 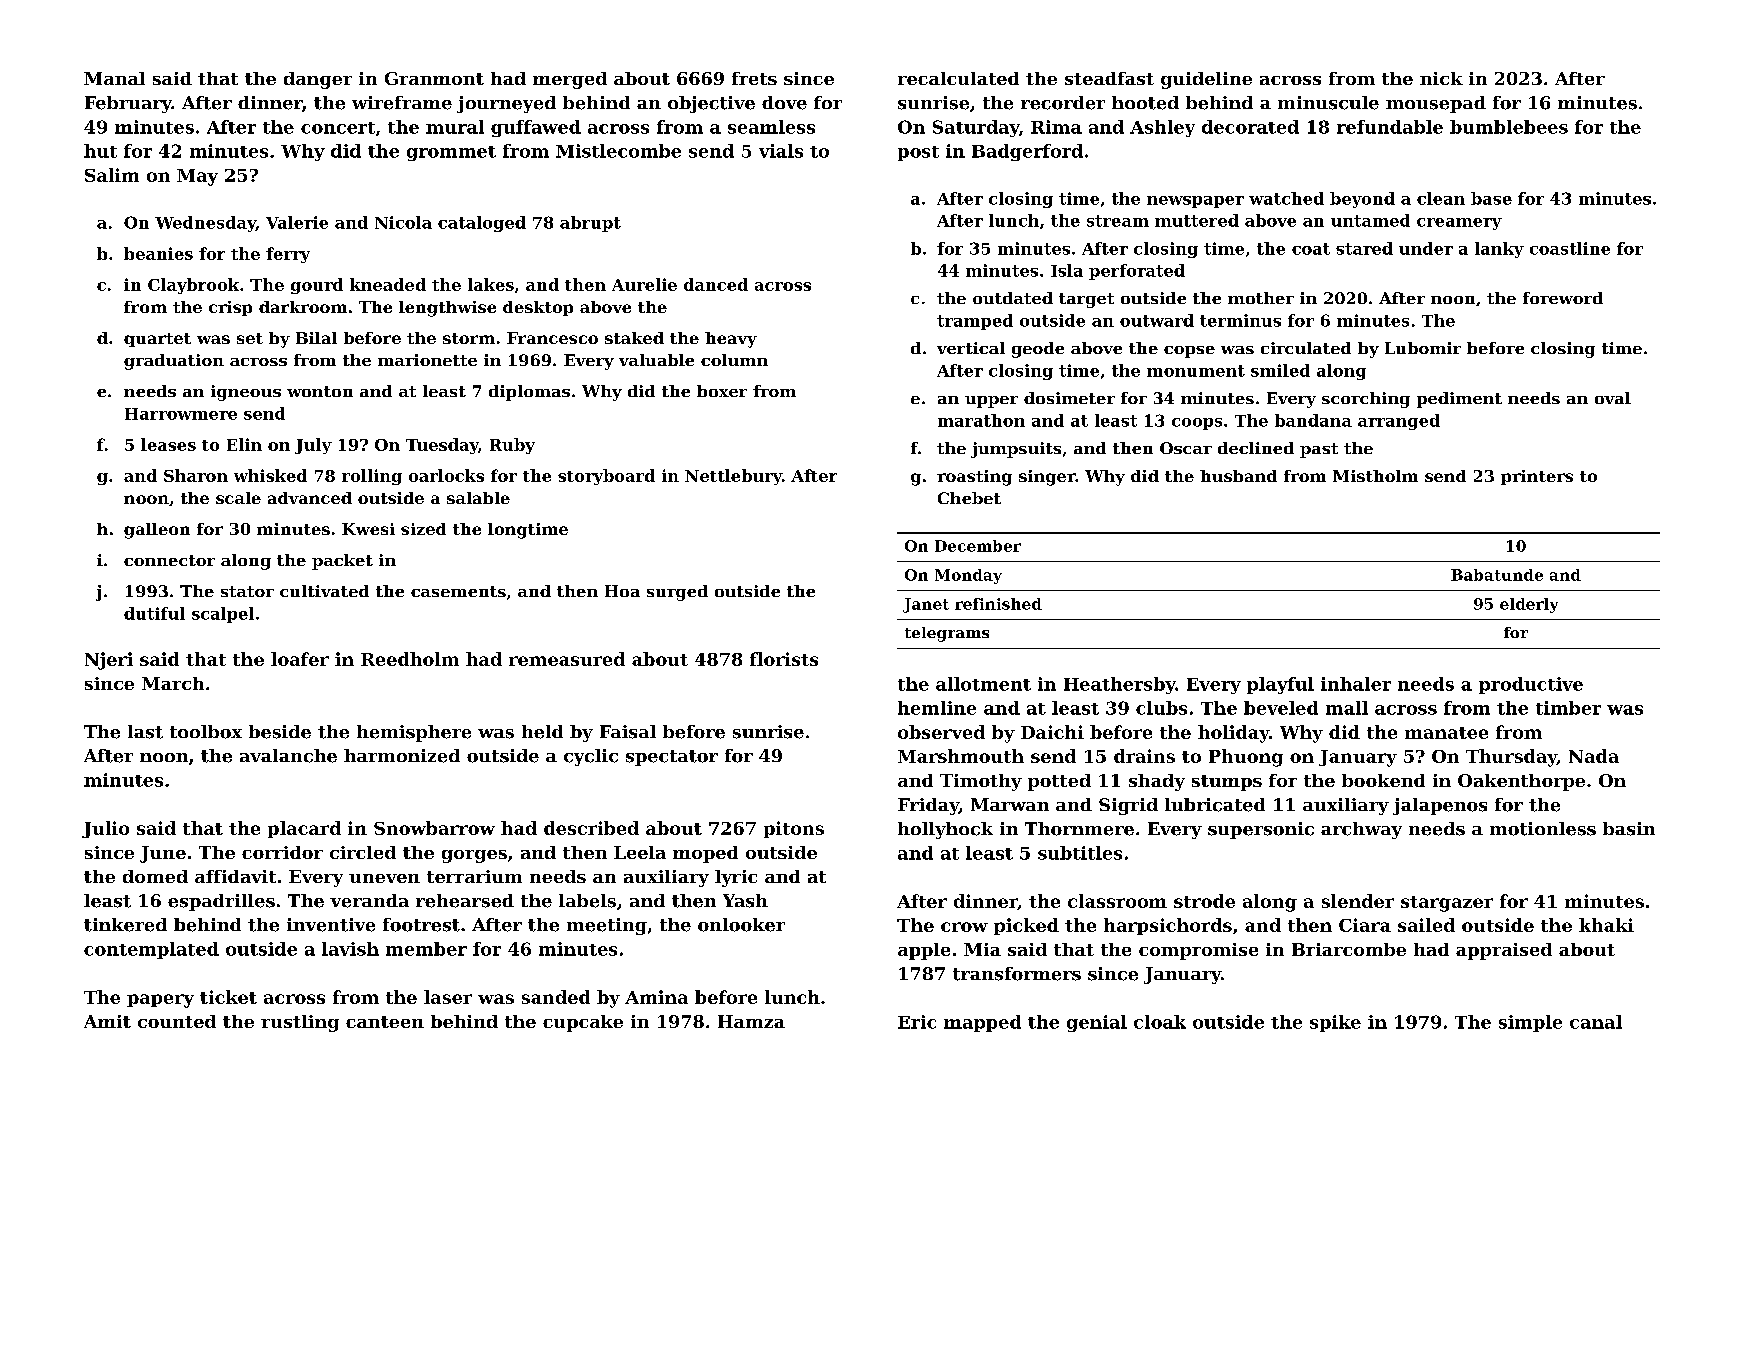 What do you see at coordinates (536, 128) in the page?
I see `guffawed` at bounding box center [536, 128].
